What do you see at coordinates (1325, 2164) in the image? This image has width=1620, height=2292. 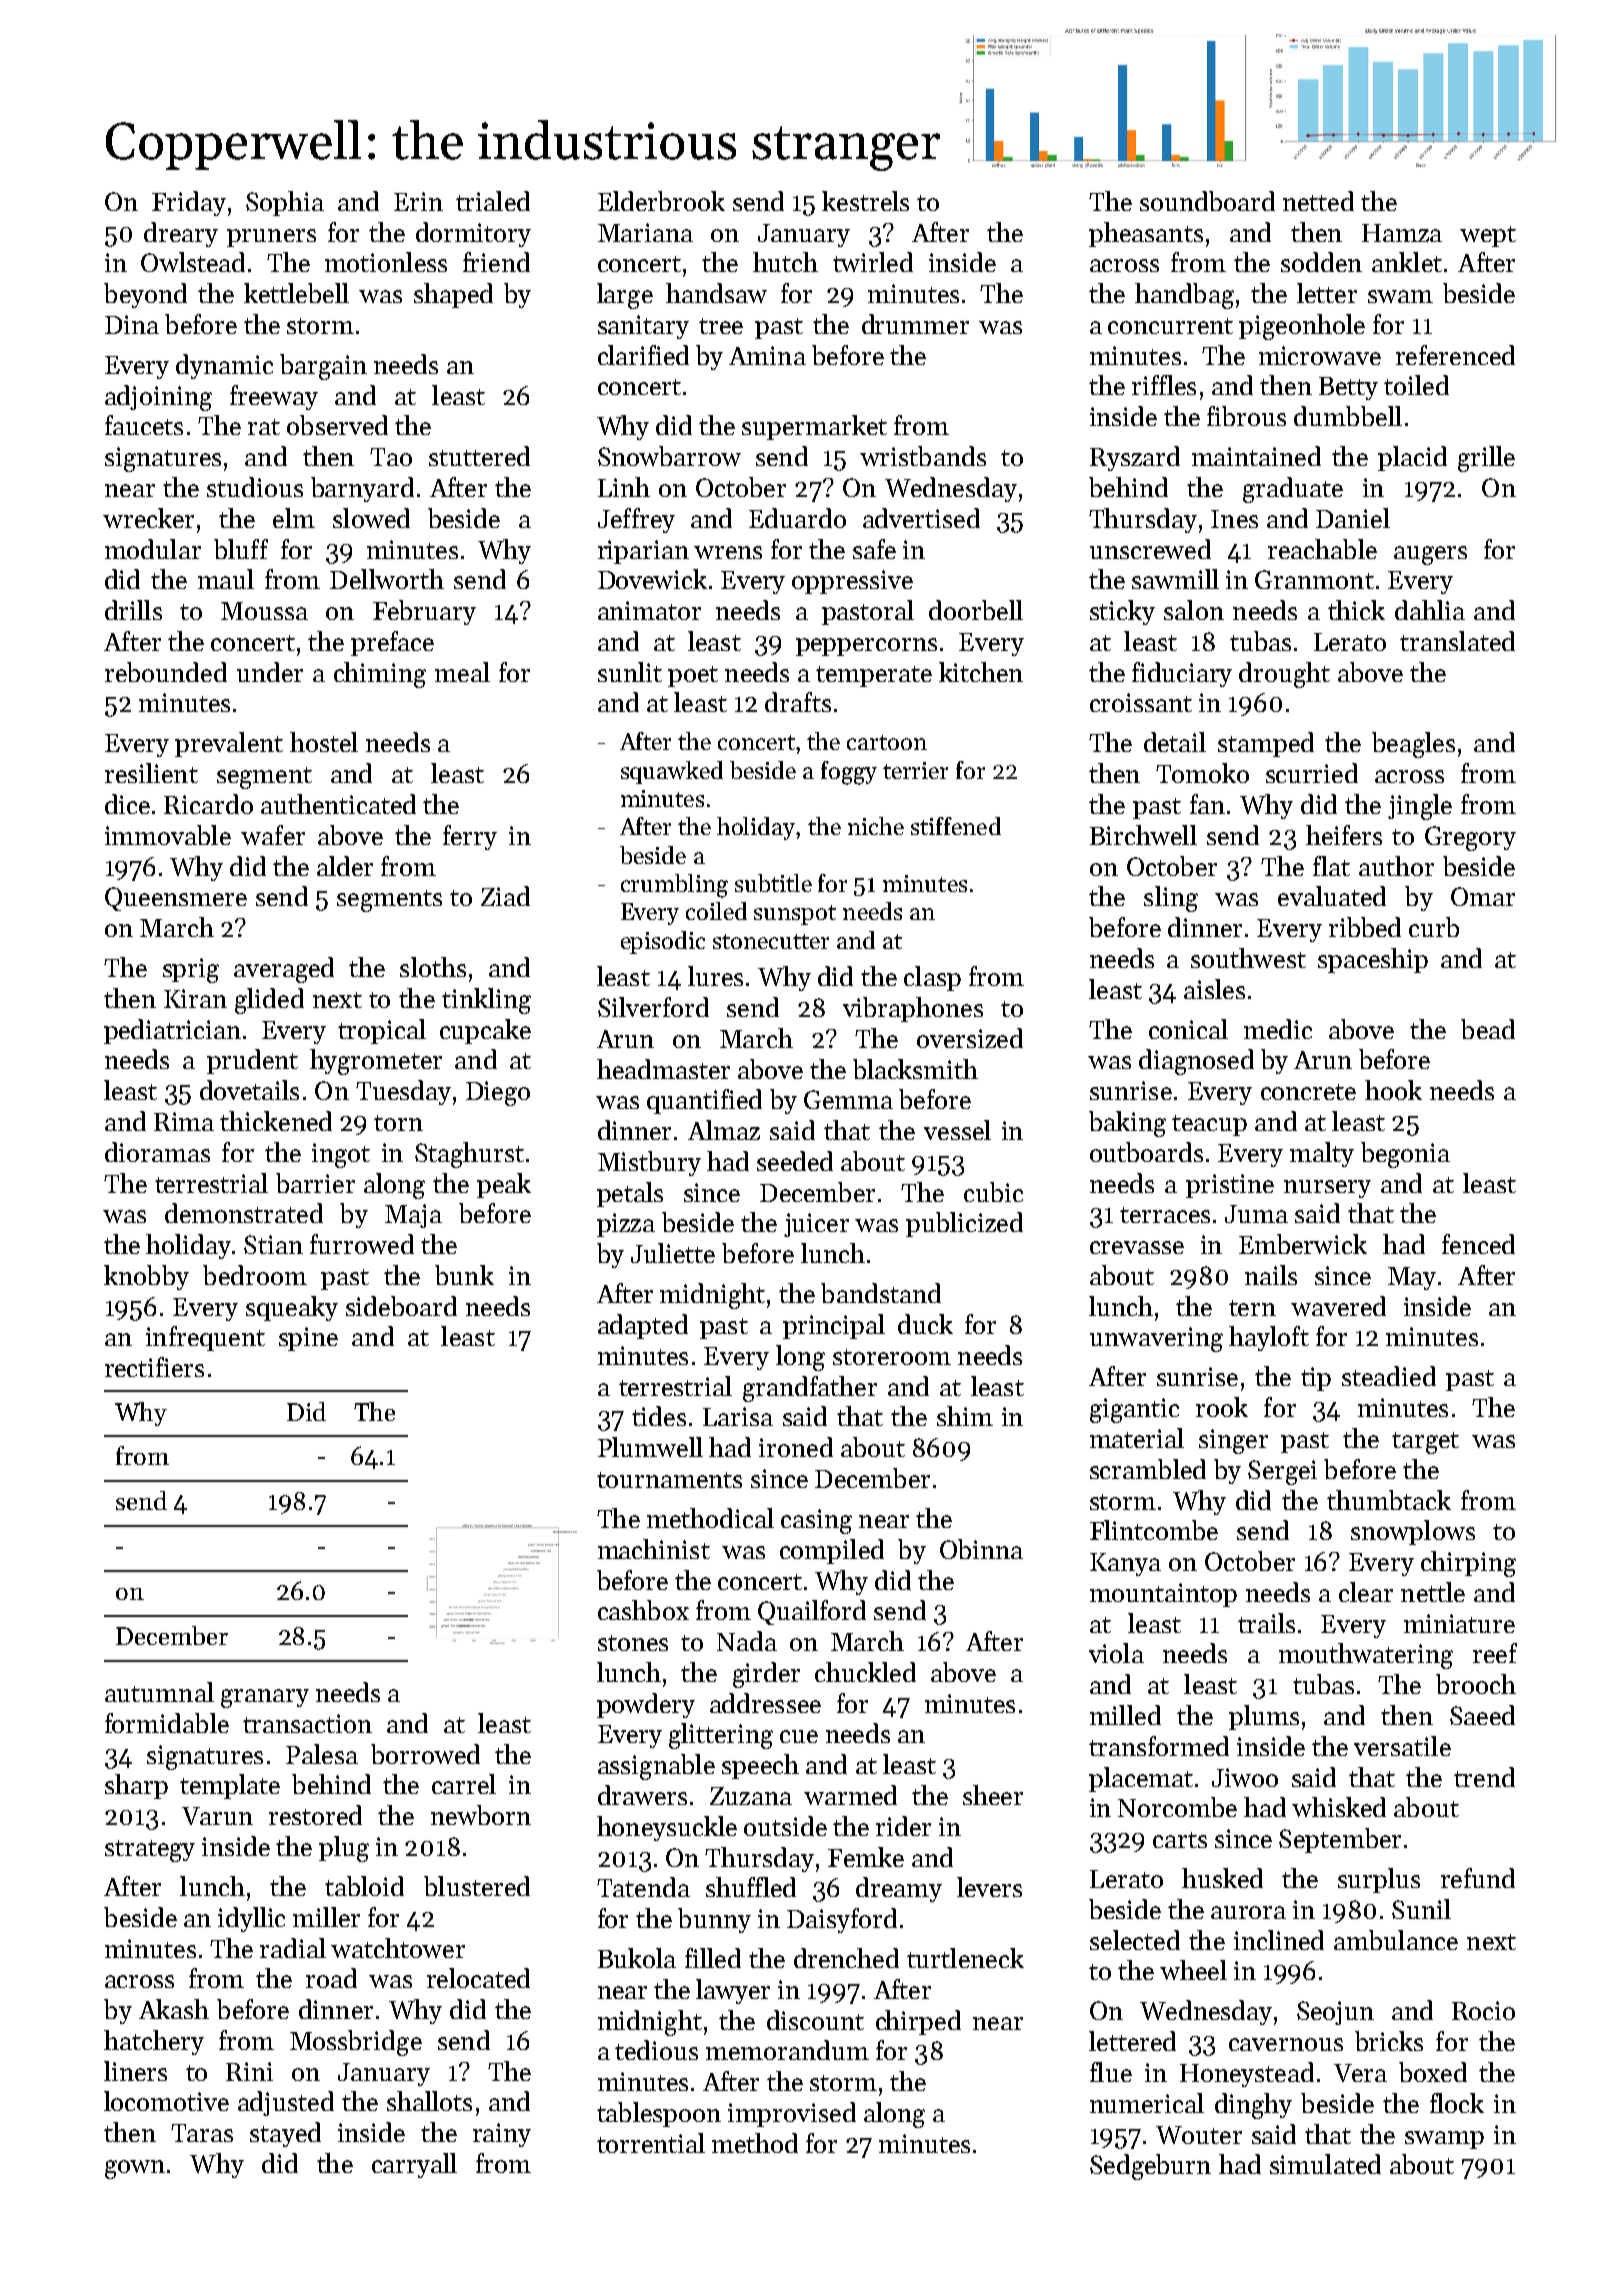 I see `simulated` at bounding box center [1325, 2164].
